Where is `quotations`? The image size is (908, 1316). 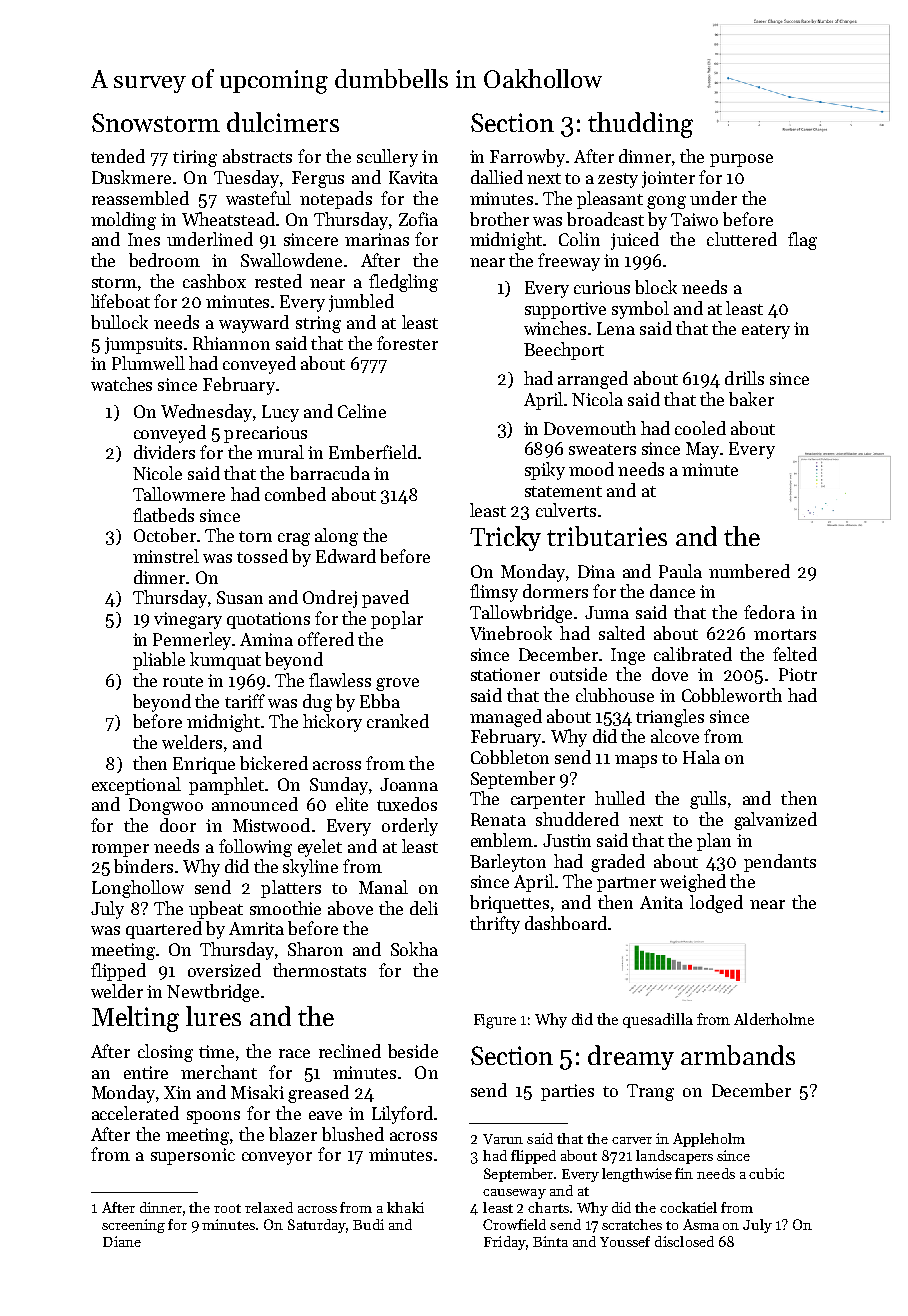 quotations is located at coordinates (268, 620).
